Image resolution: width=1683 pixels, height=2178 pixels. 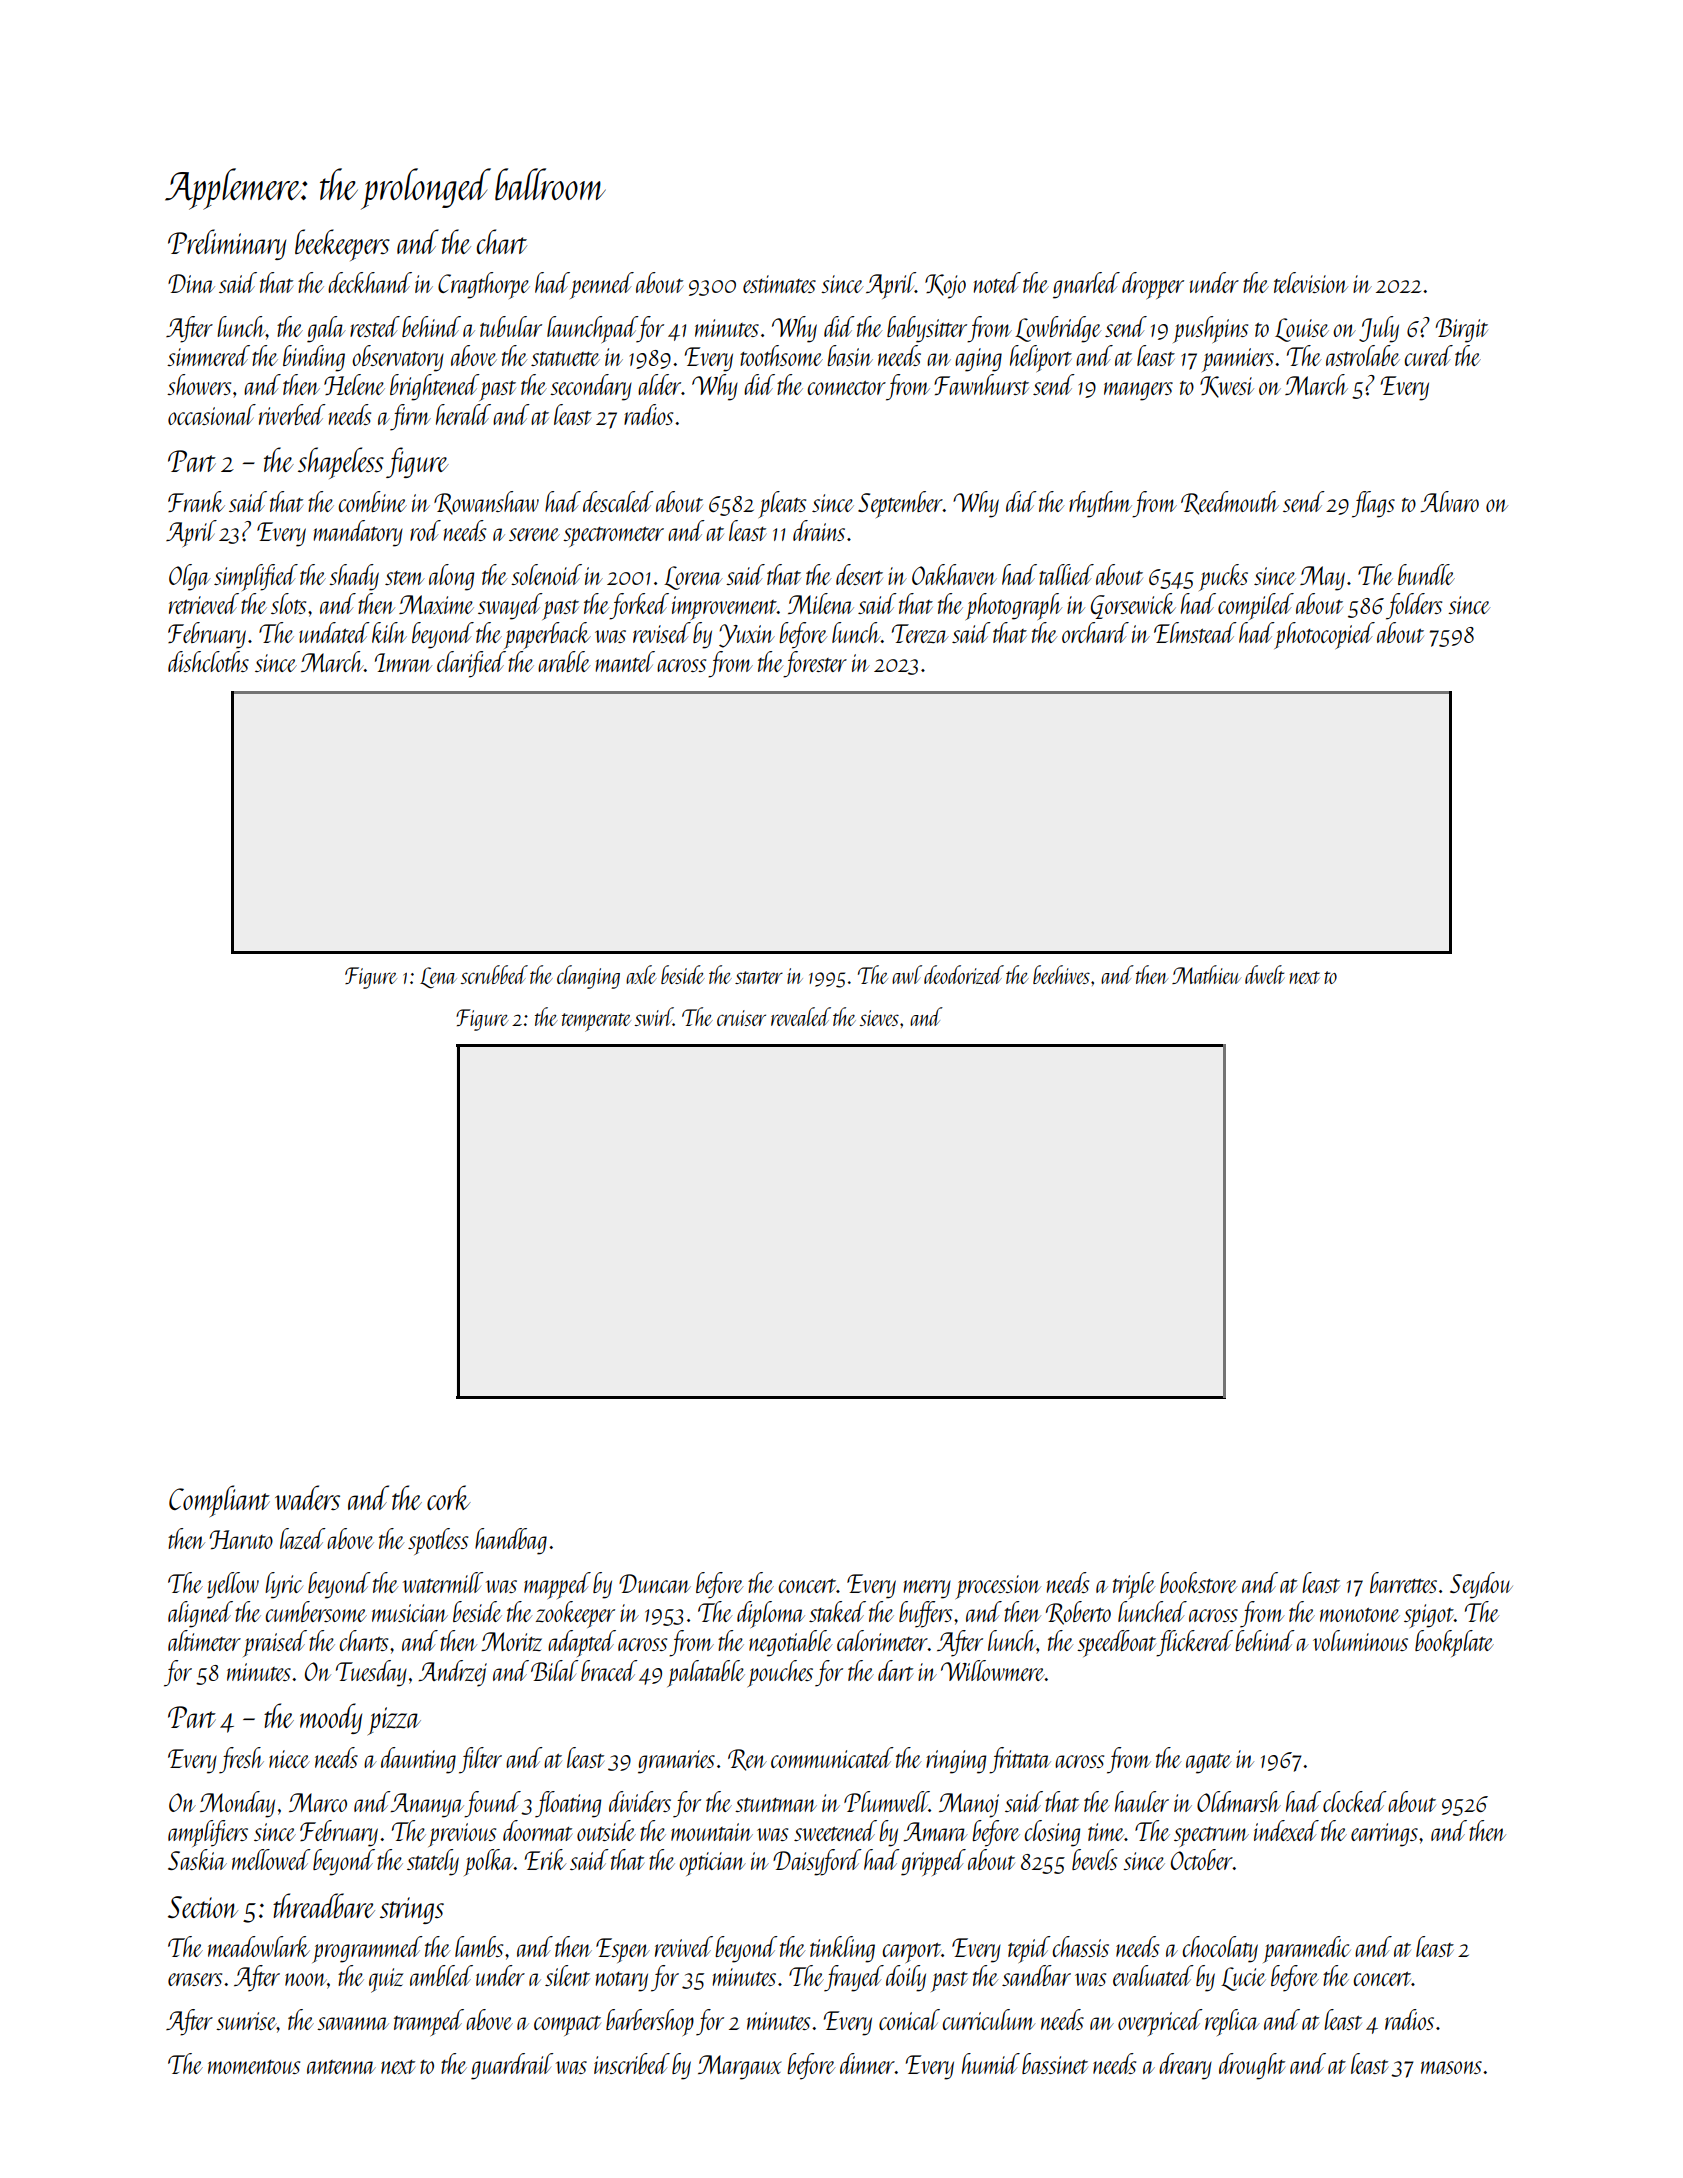 What do you see at coordinates (1414, 606) in the page?
I see `folders` at bounding box center [1414, 606].
